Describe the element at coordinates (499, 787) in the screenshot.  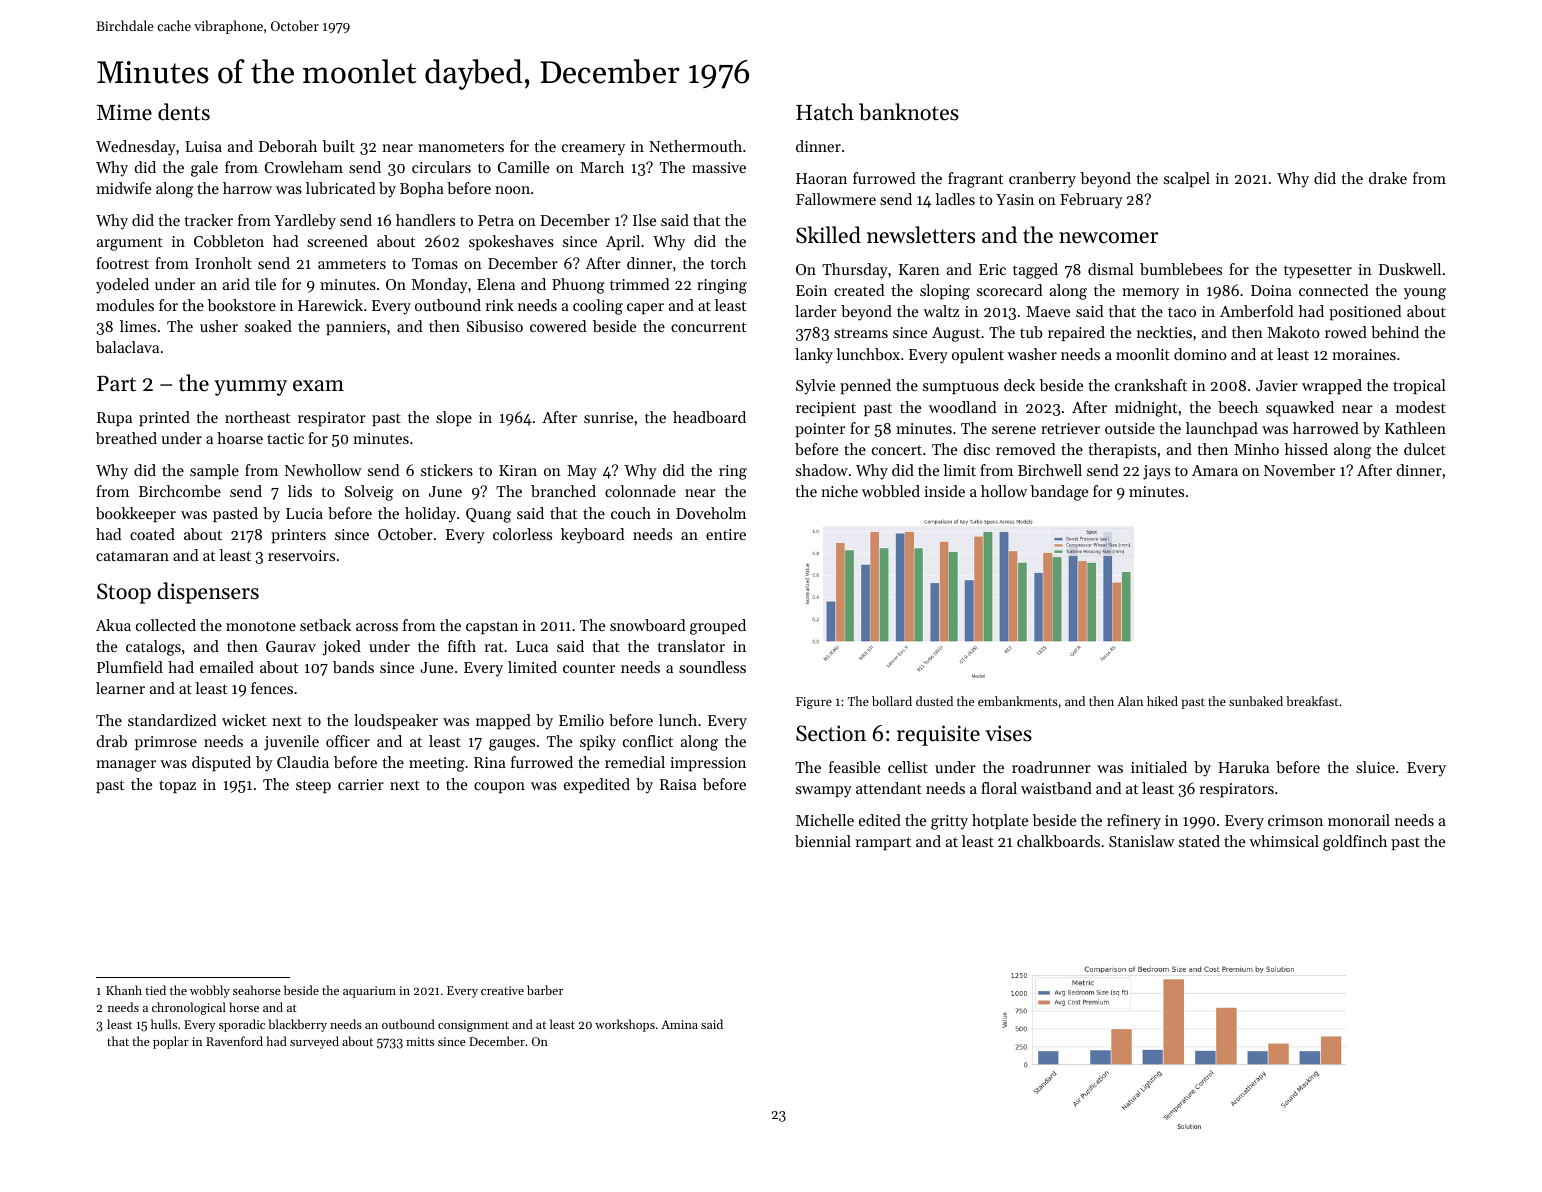
I see `coupon` at that location.
